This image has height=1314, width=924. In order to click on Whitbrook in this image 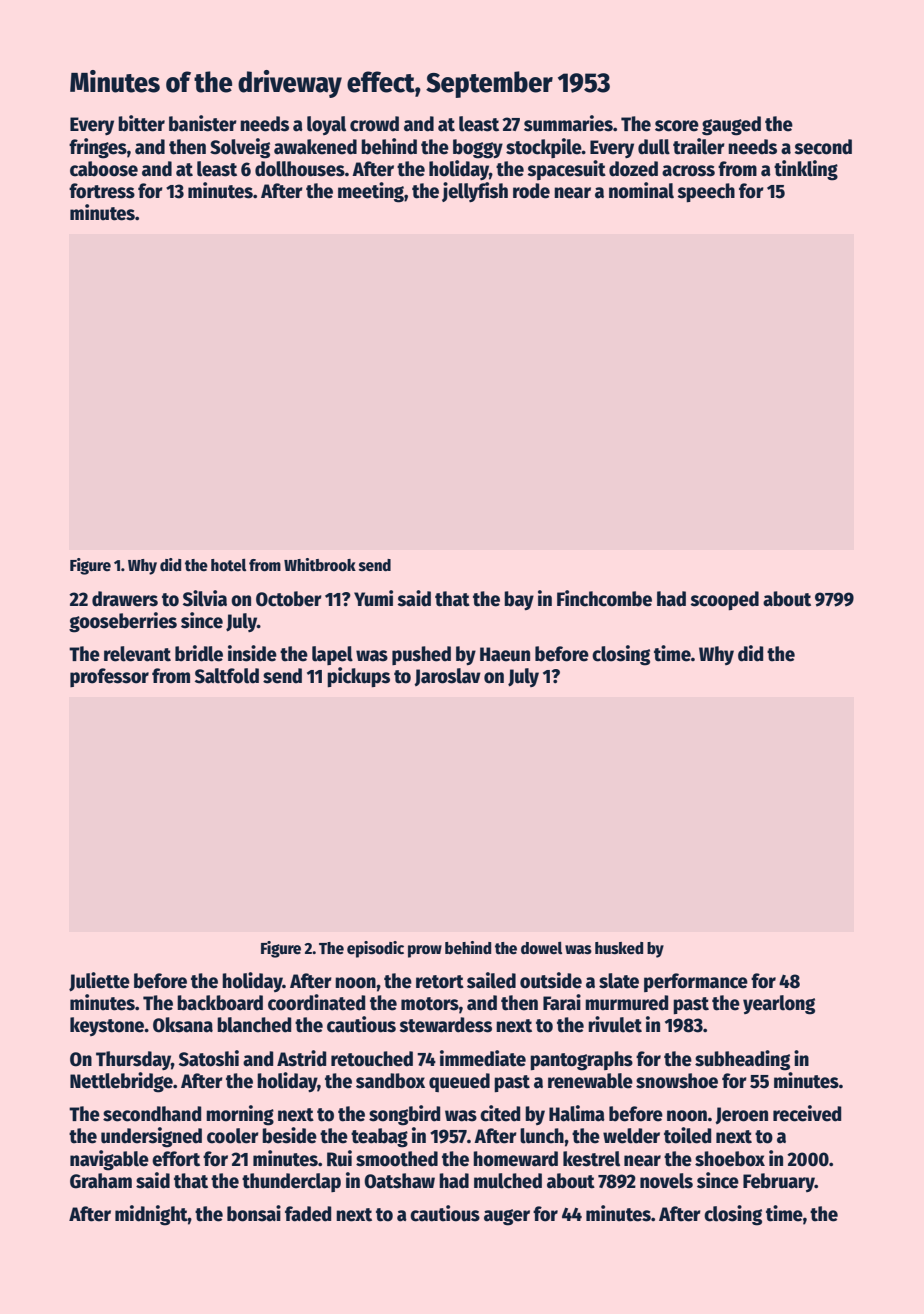, I will do `click(320, 565)`.
